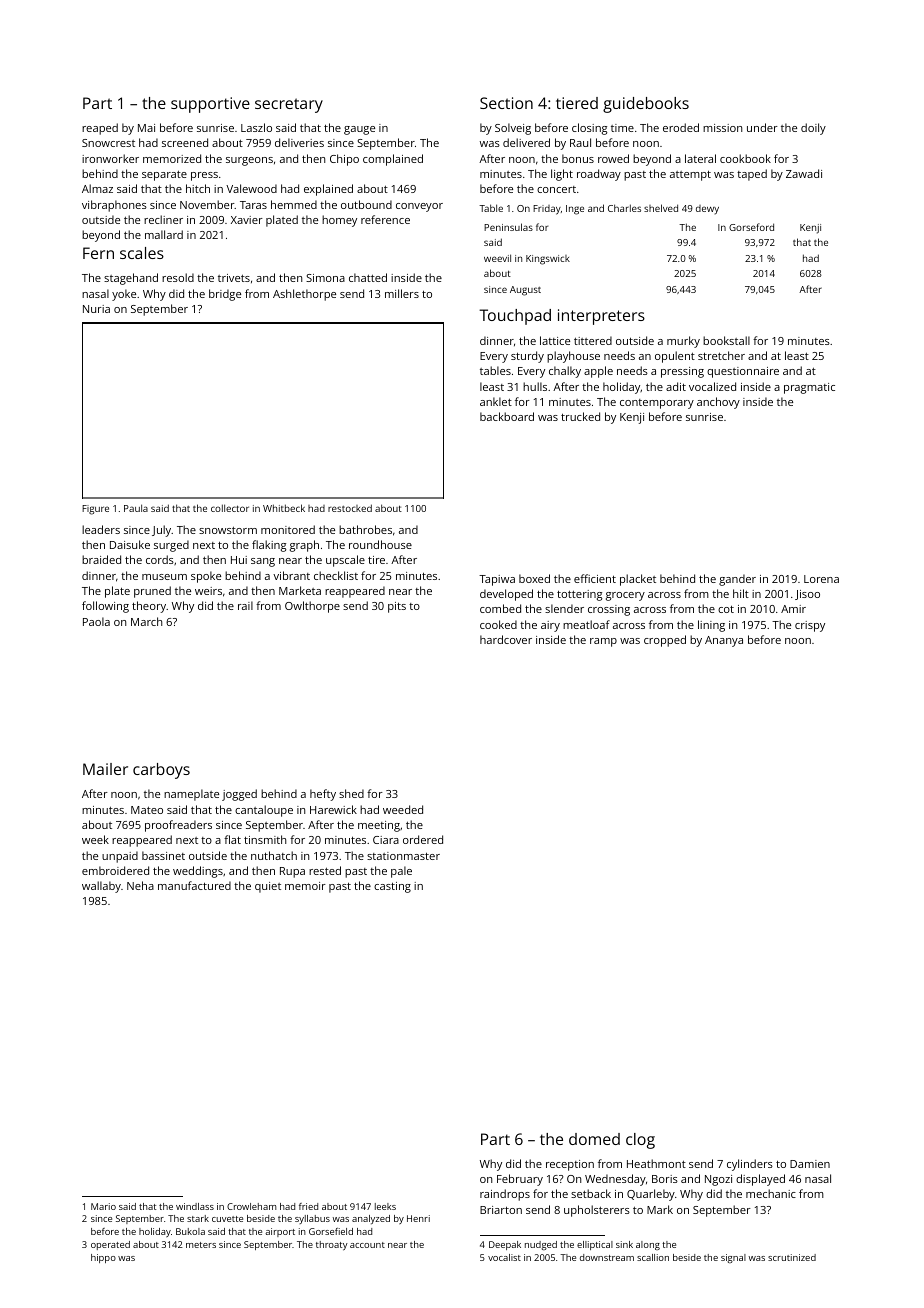  I want to click on recliner, so click(163, 219).
